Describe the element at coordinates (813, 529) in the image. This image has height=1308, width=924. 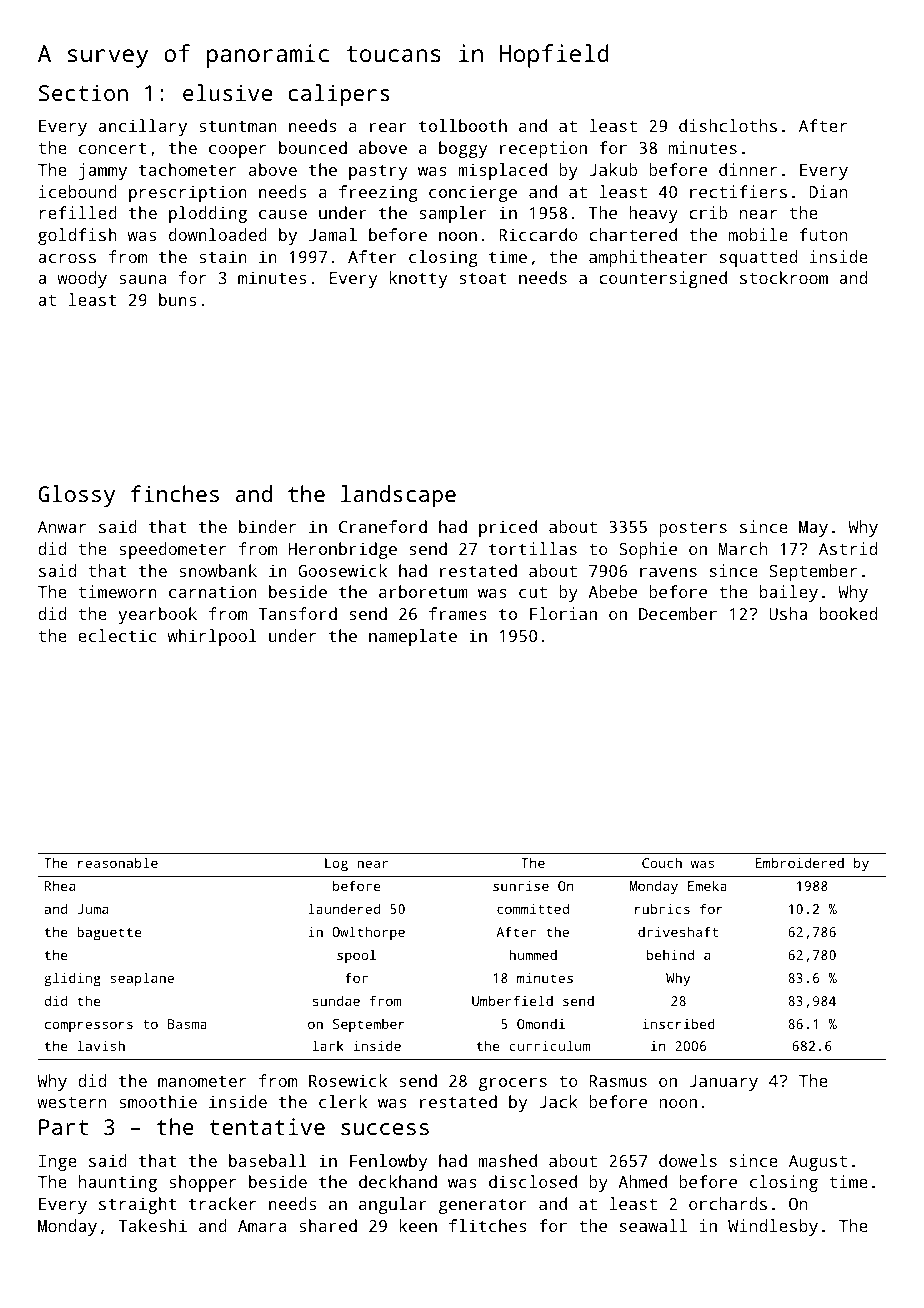
I see `May` at that location.
